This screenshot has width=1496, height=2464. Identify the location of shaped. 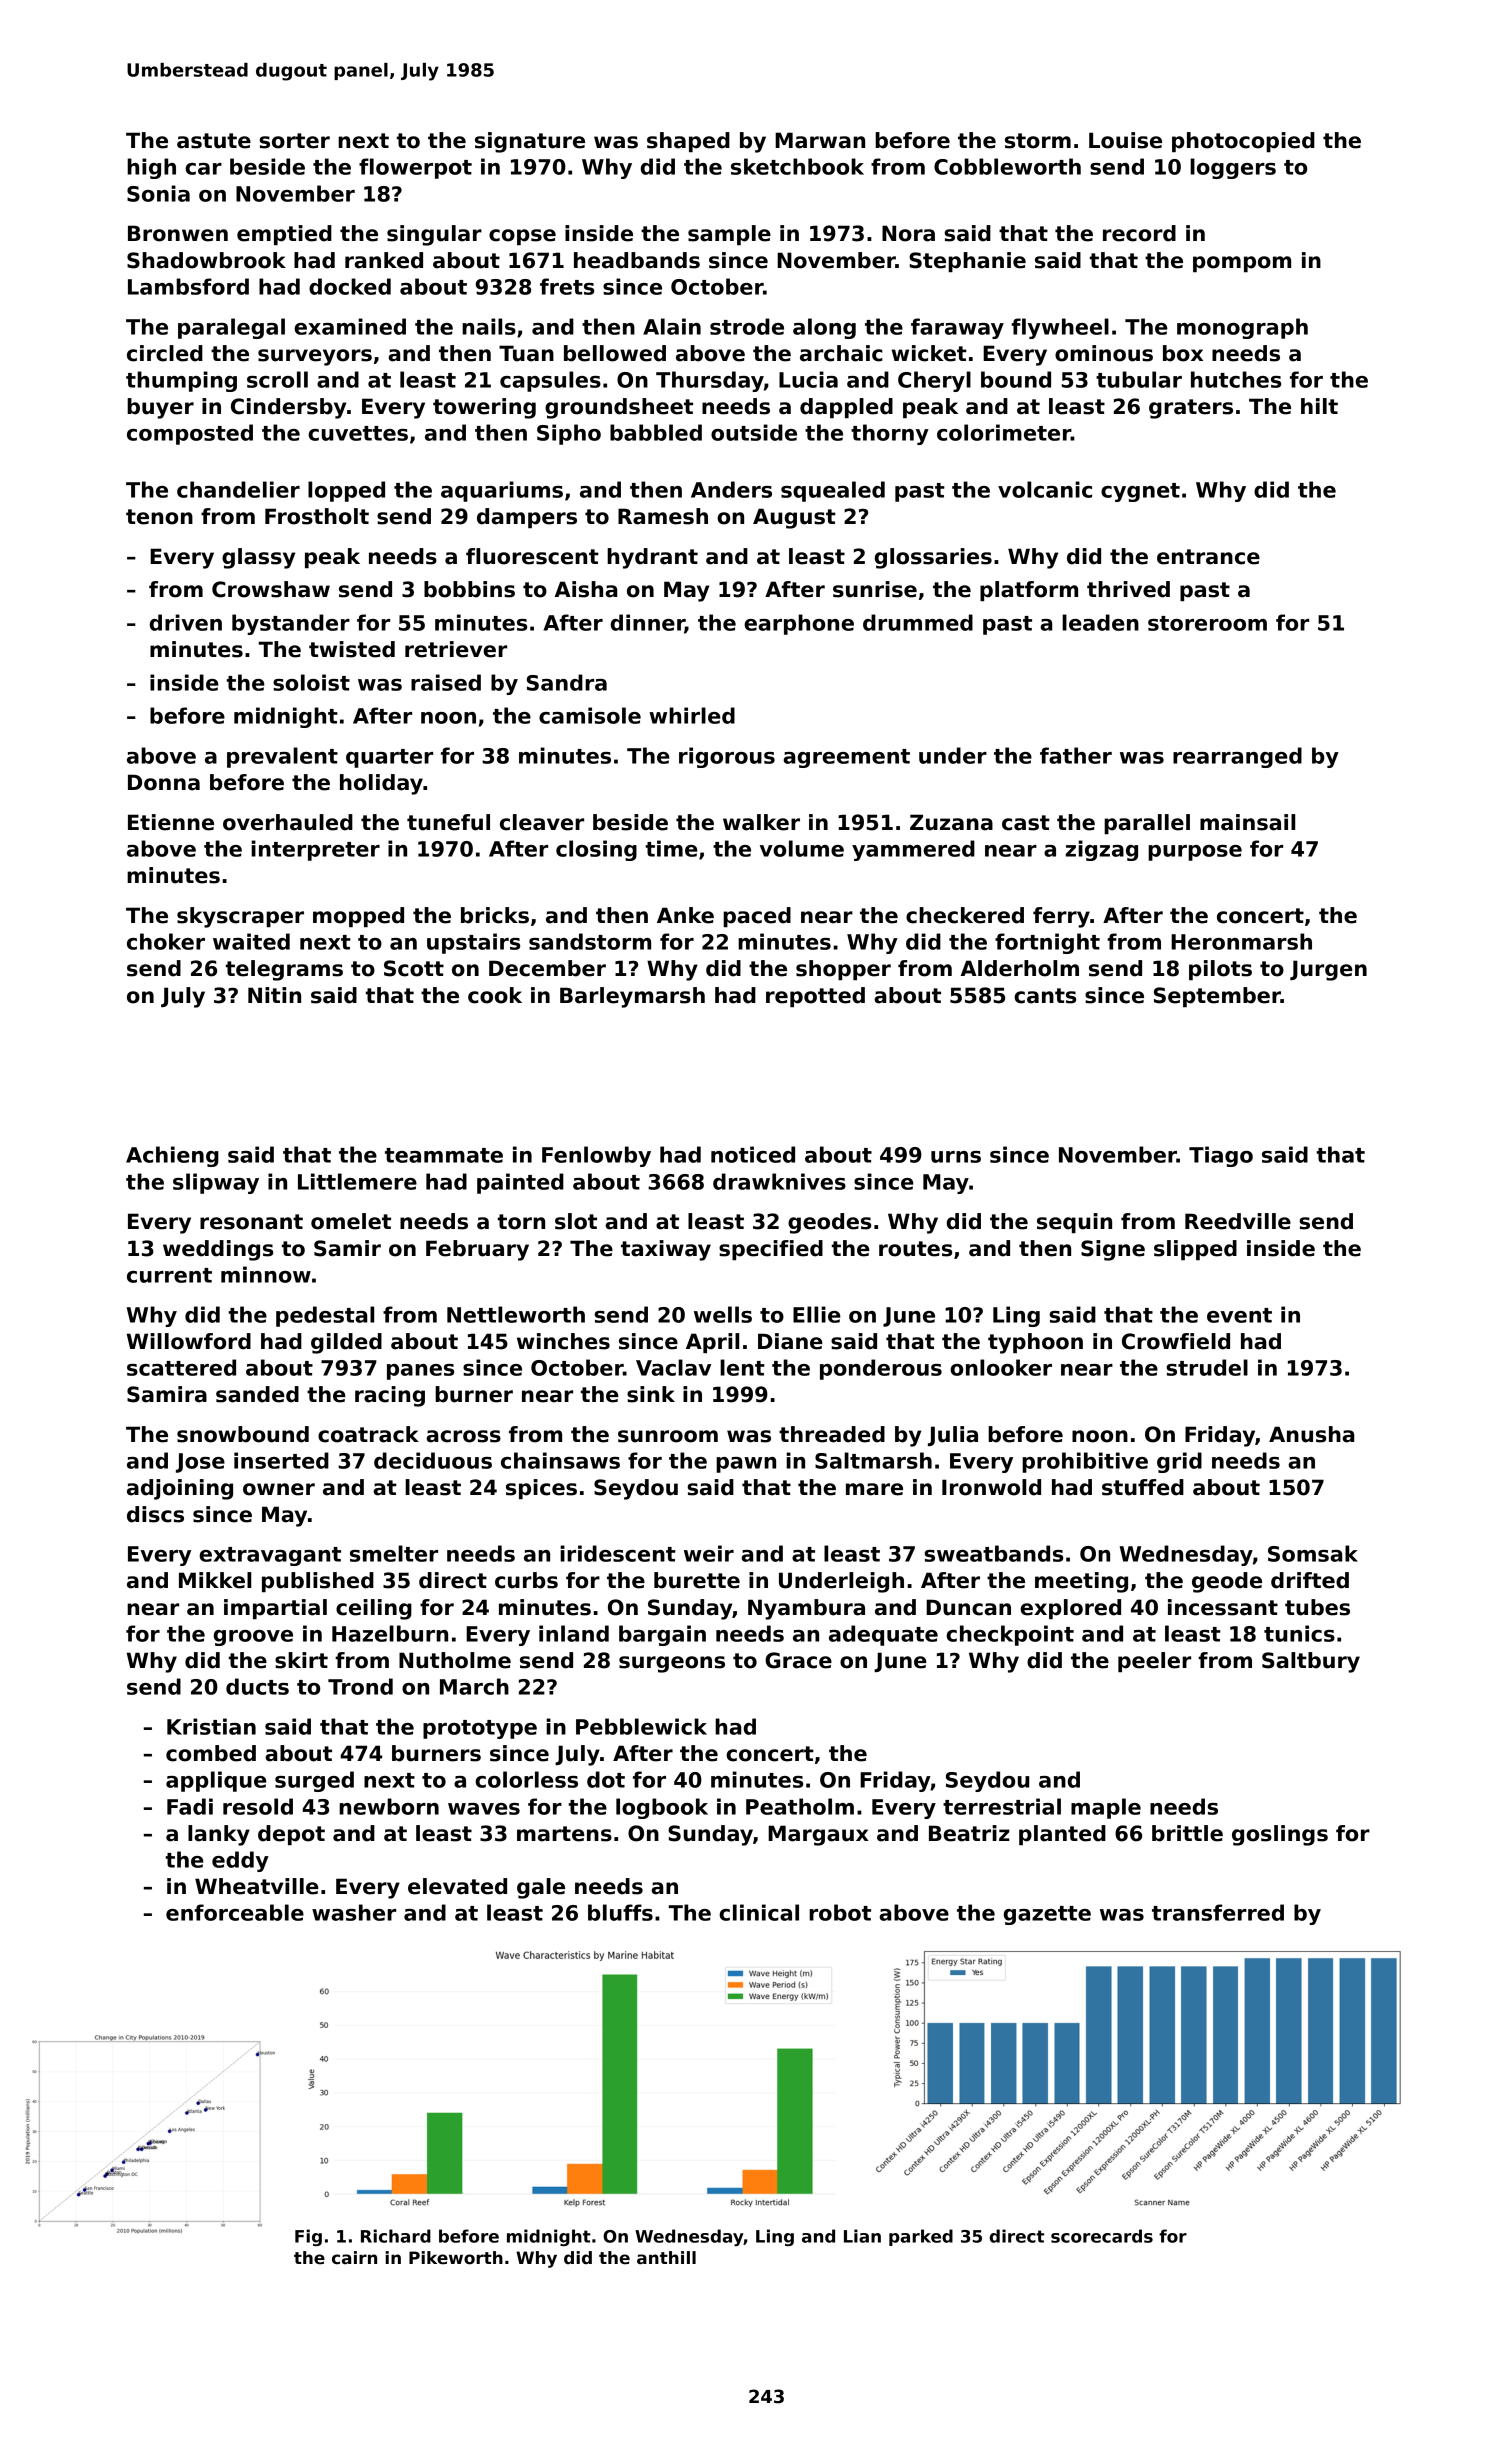
(688, 142).
